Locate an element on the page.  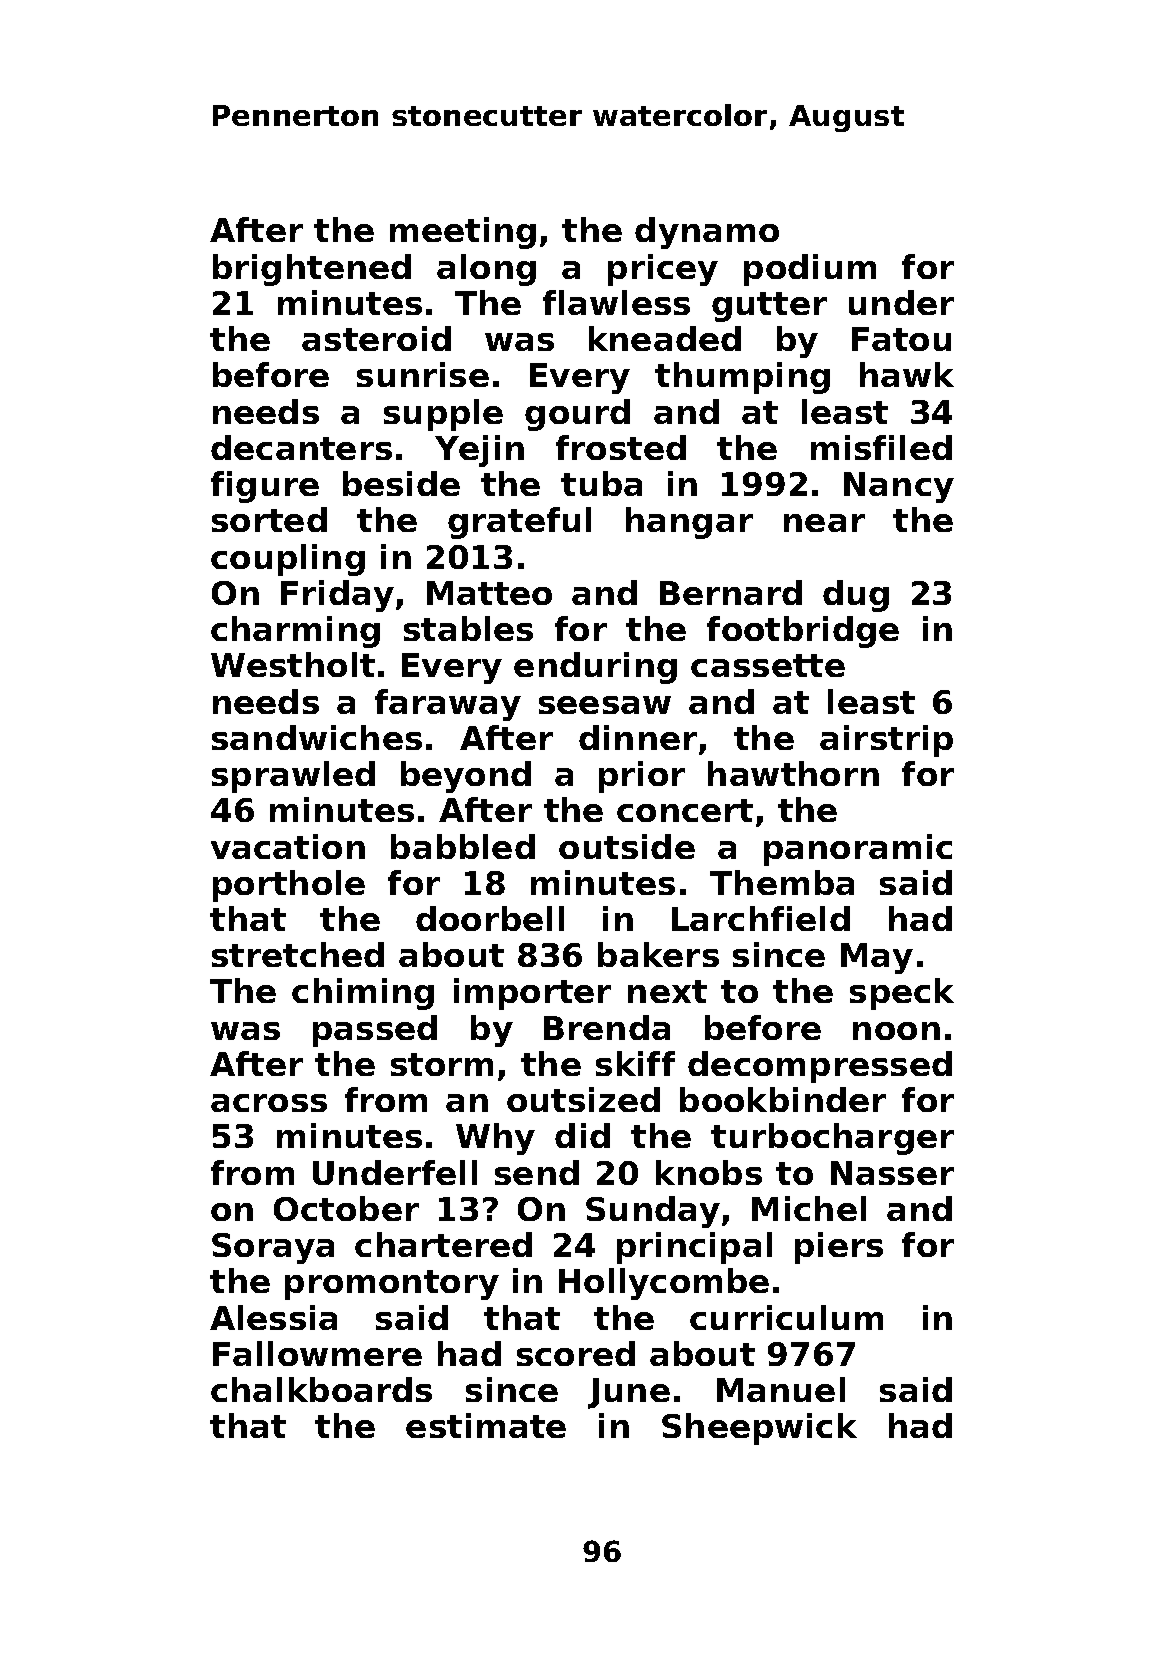
across is located at coordinates (269, 1103).
